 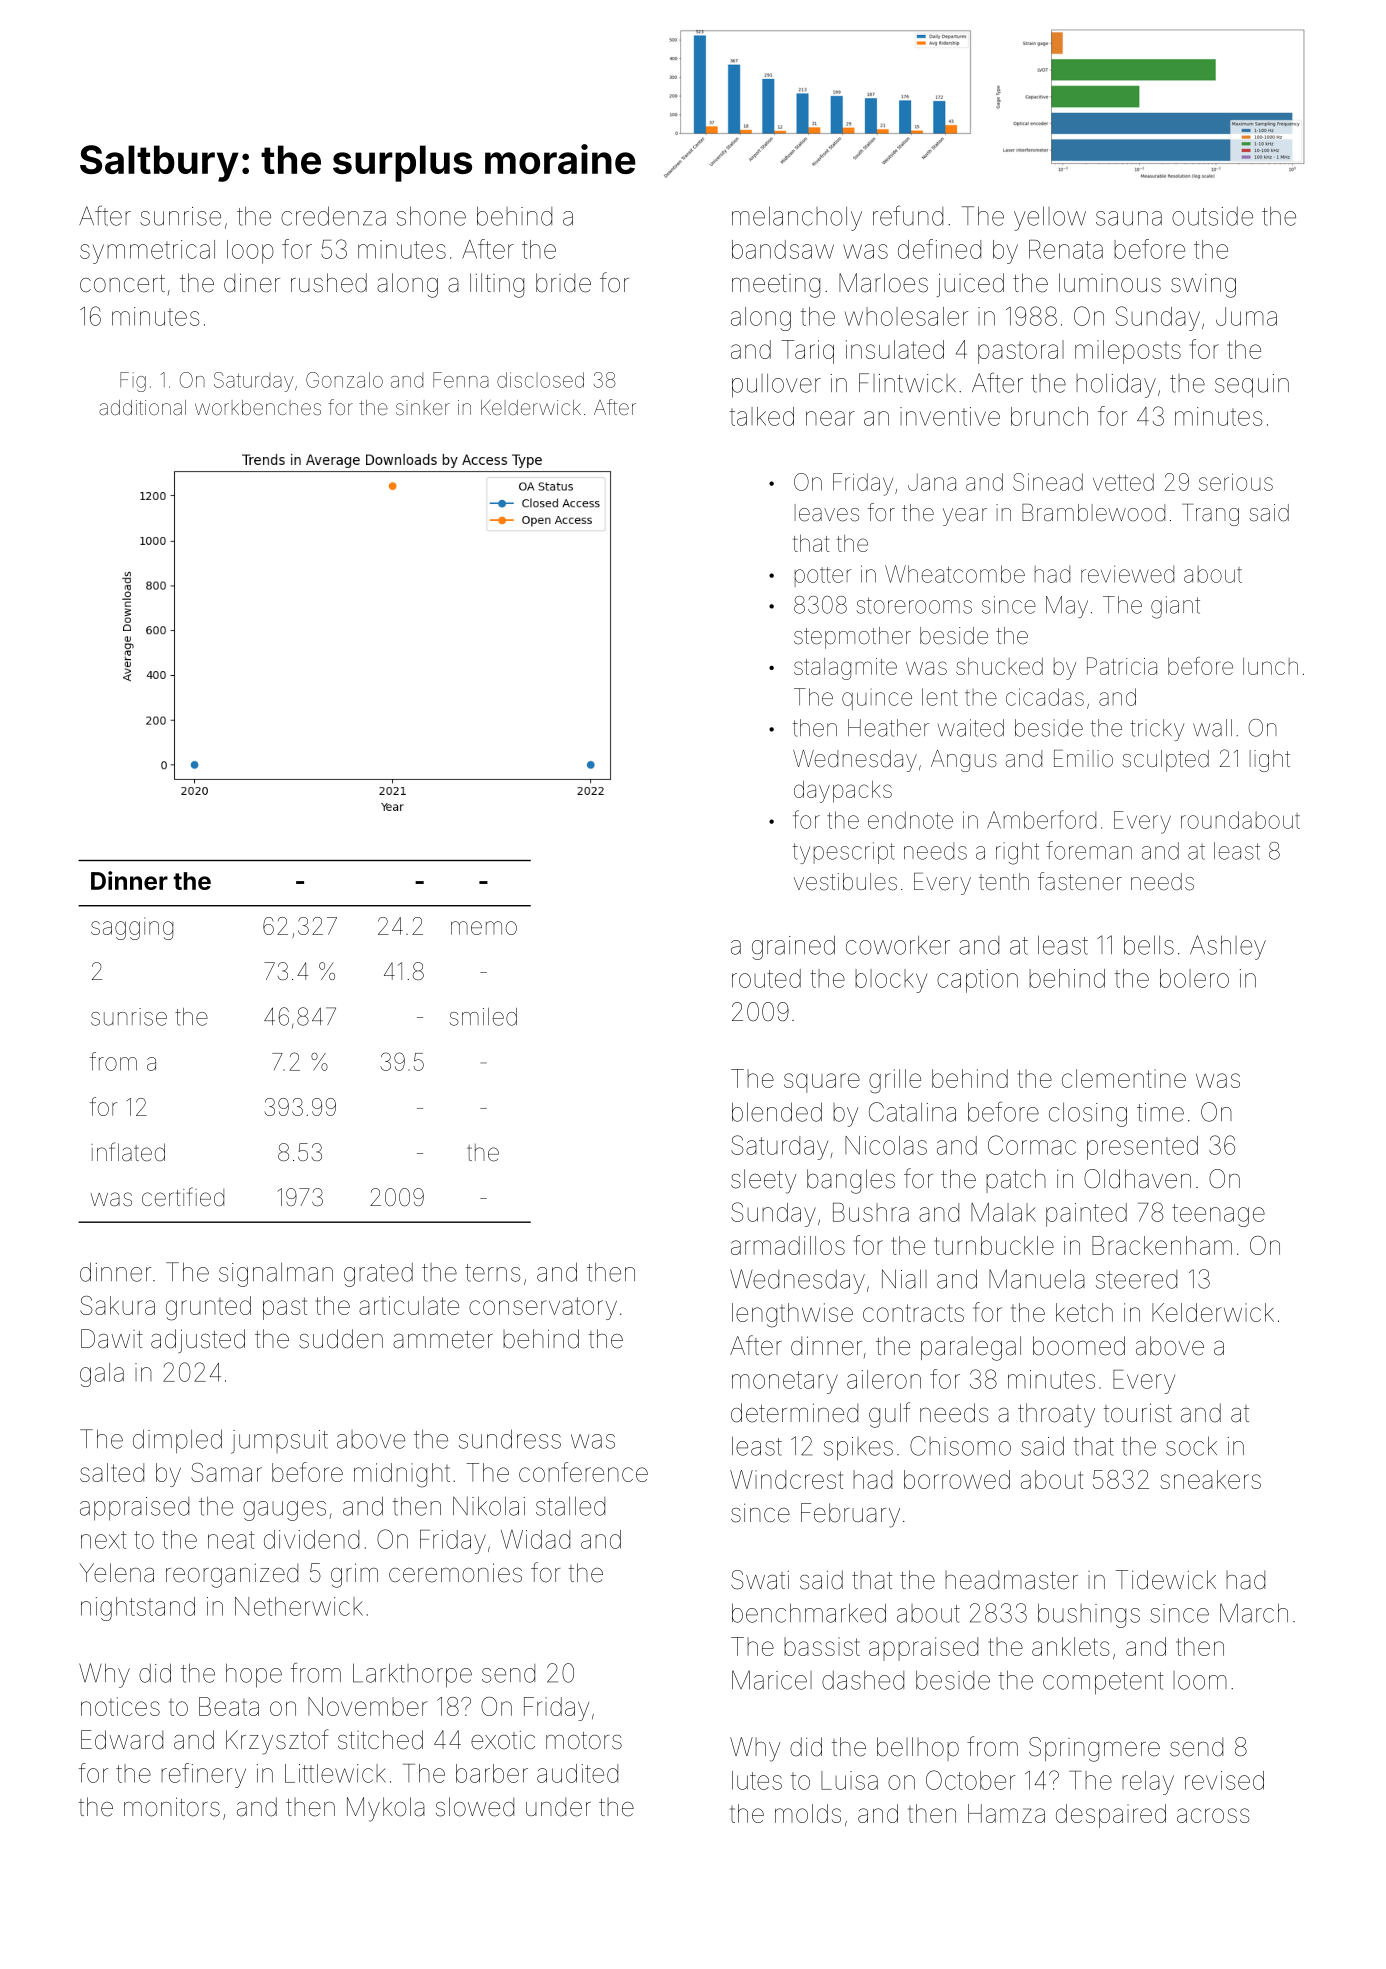 What do you see at coordinates (1045, 697) in the document?
I see `cicadas` at bounding box center [1045, 697].
